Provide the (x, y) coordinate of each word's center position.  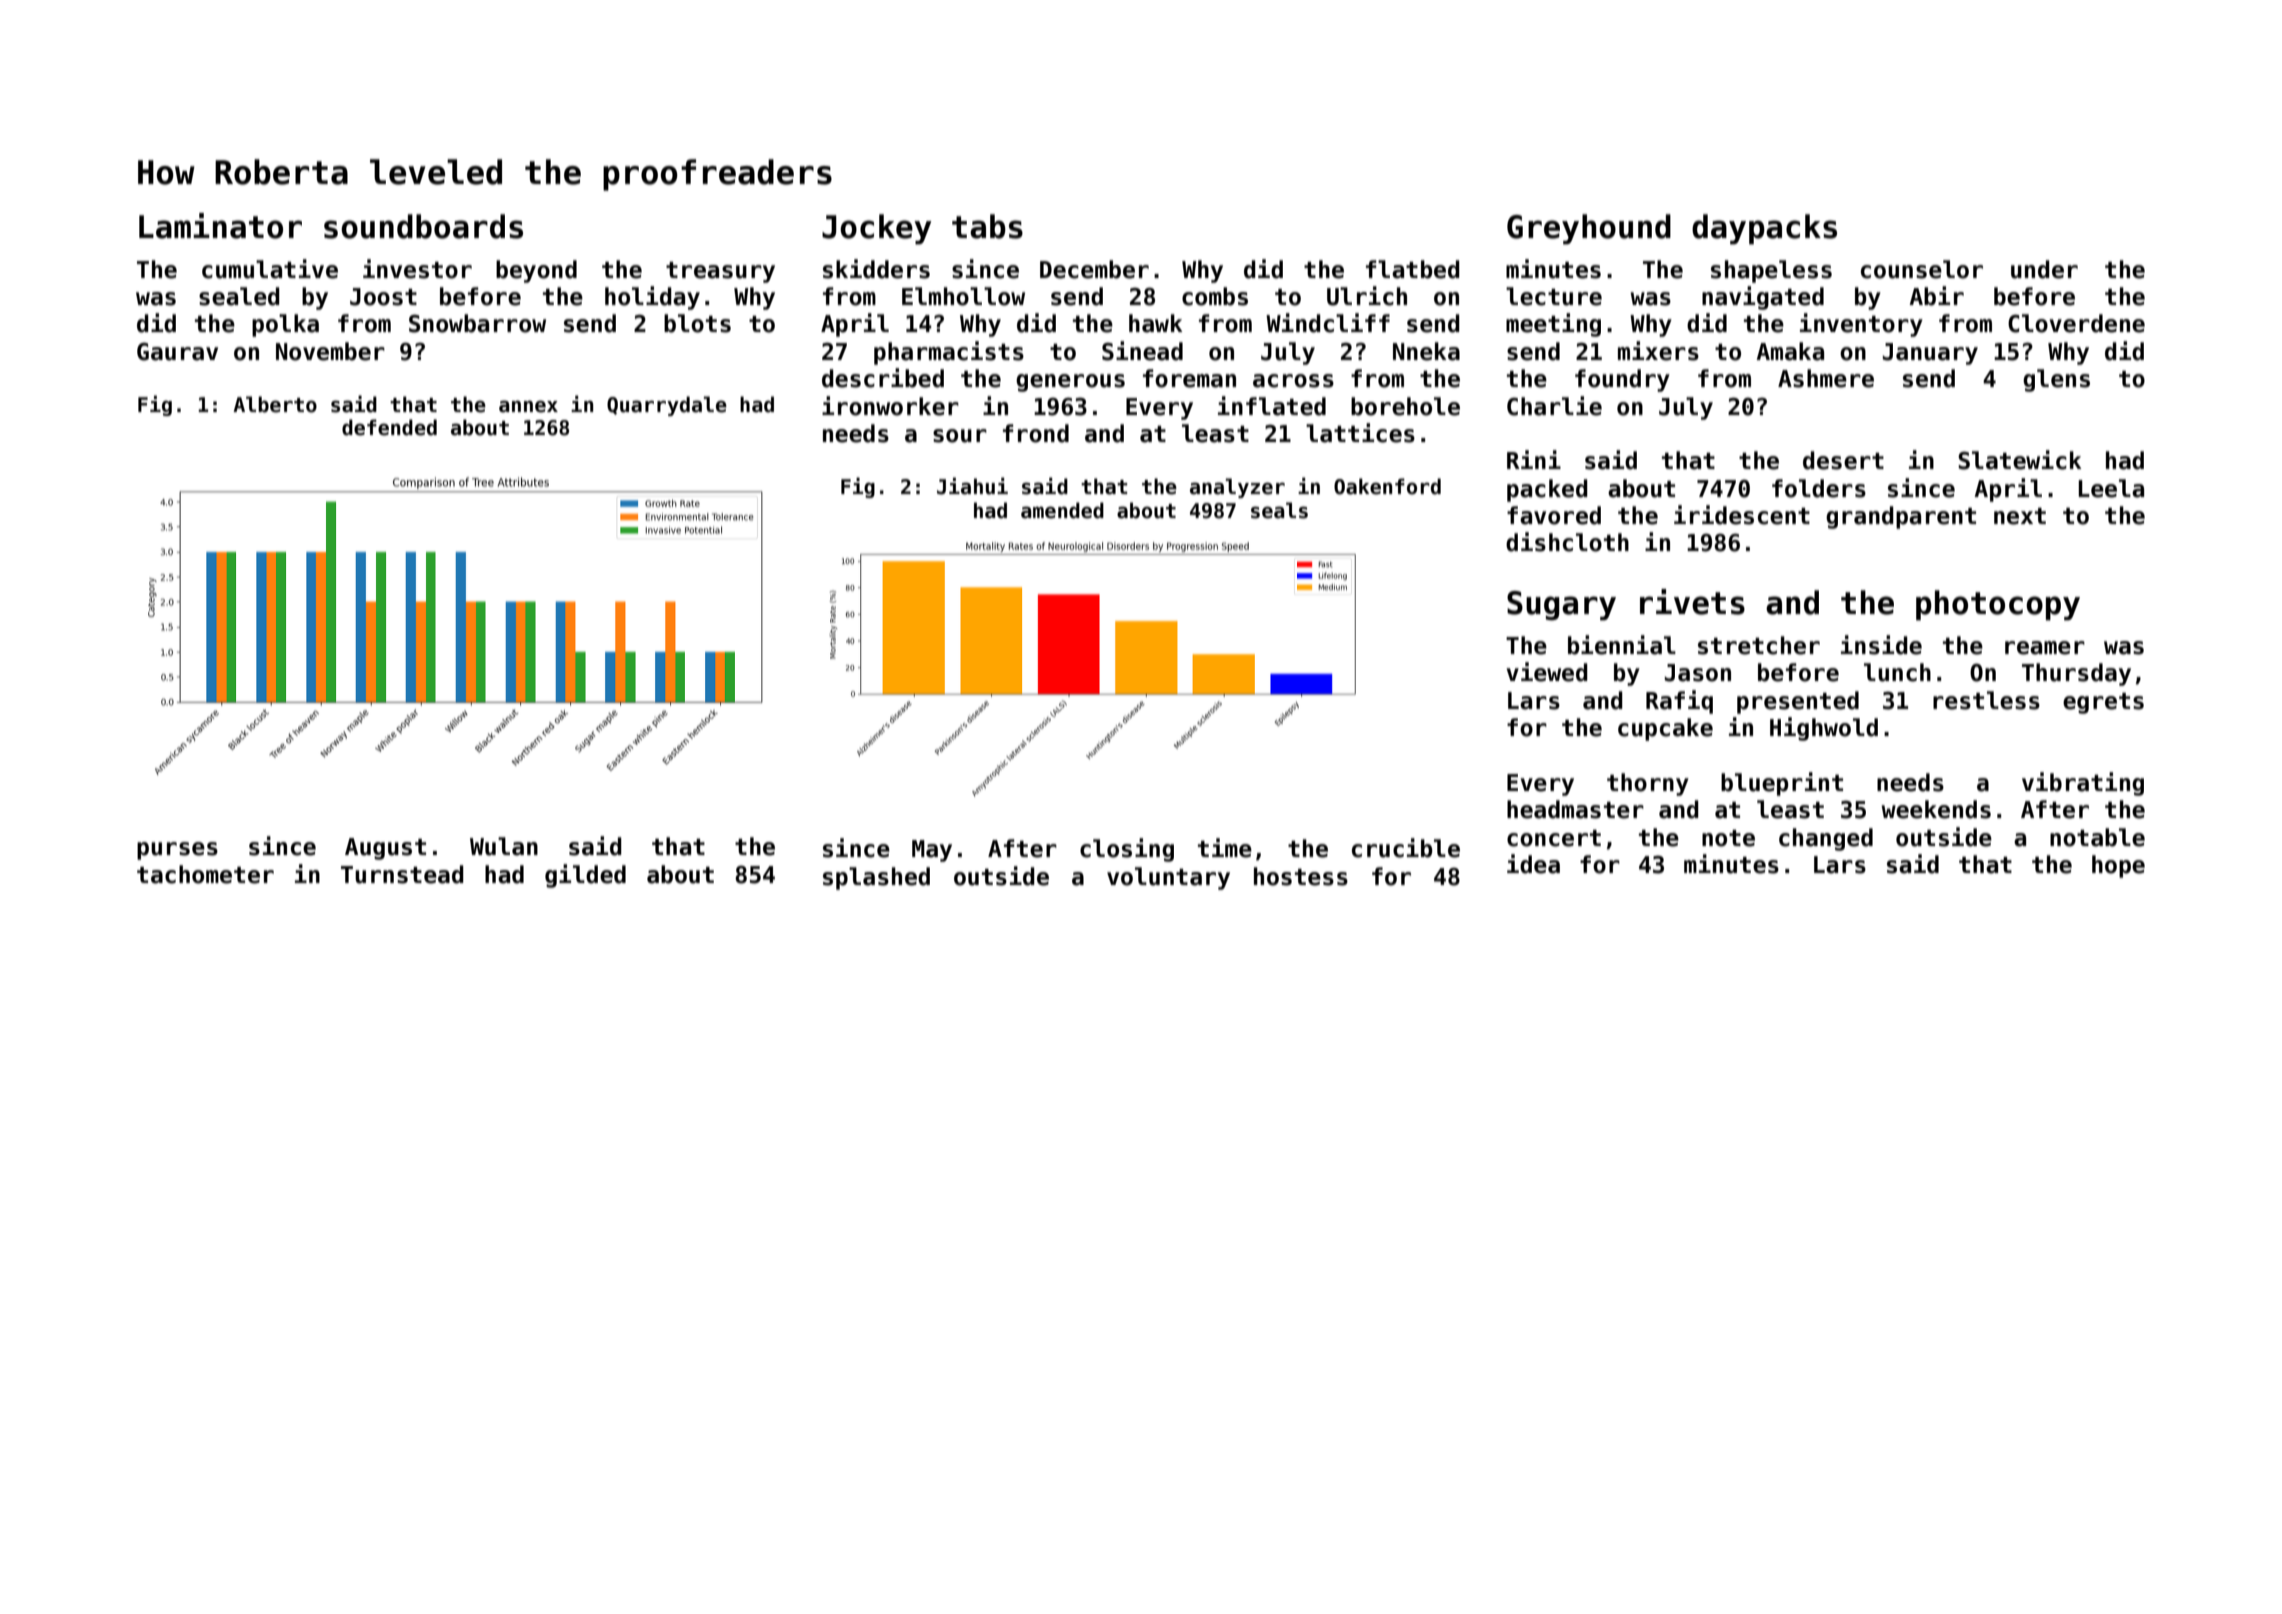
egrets (2103, 703)
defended (389, 427)
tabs (987, 226)
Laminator (220, 226)
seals (1279, 510)
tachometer (205, 874)
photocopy (1998, 605)
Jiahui (972, 486)
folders (1819, 488)
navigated (1763, 298)
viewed (1547, 672)
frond (1036, 433)
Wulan (504, 846)
